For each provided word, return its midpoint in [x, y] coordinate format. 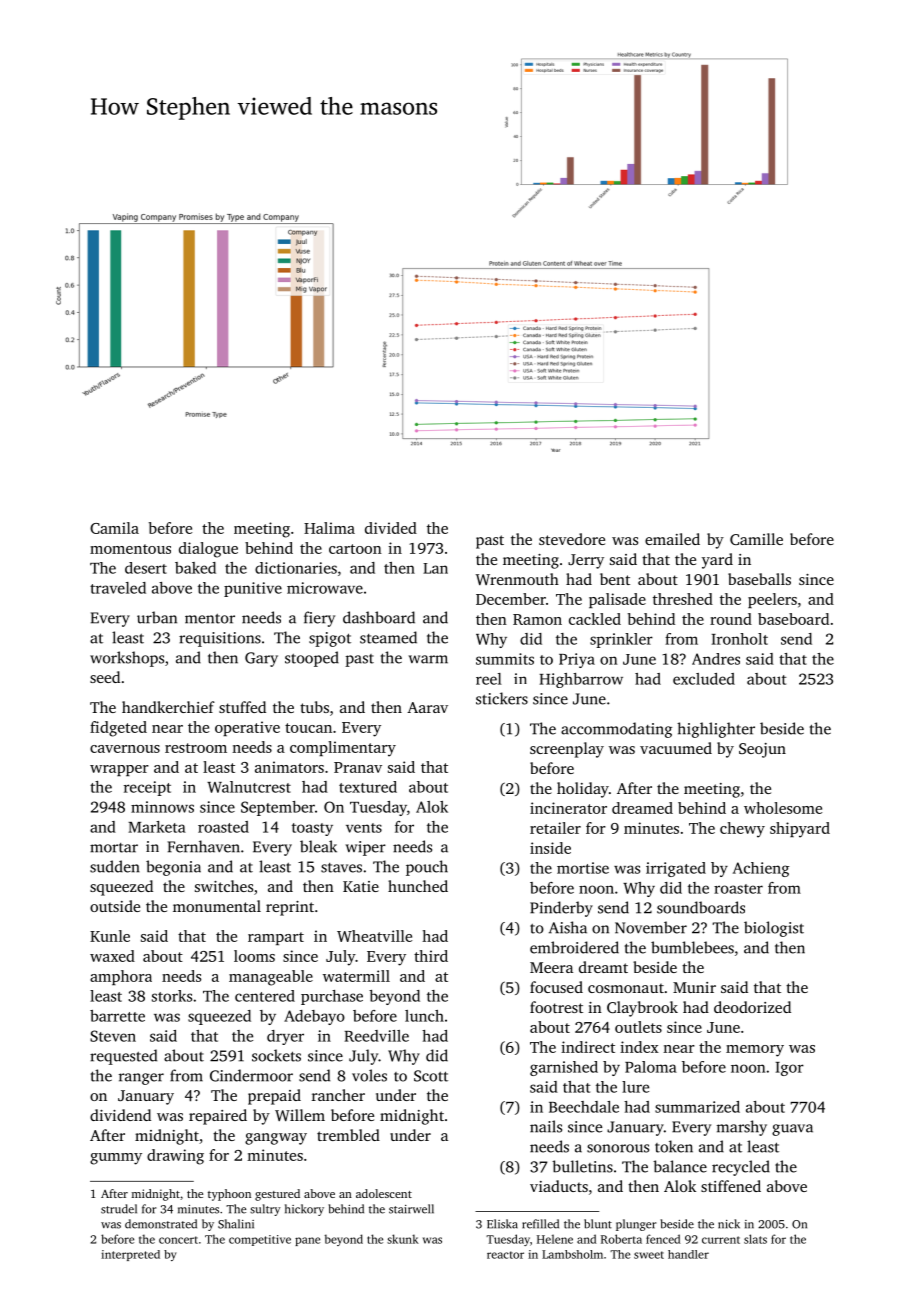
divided [391, 528]
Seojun [762, 750]
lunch [424, 1016]
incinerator [568, 808]
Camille [756, 539]
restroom [196, 748]
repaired [218, 1117]
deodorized [752, 1007]
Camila [114, 528]
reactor [505, 1255]
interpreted [130, 1255]
